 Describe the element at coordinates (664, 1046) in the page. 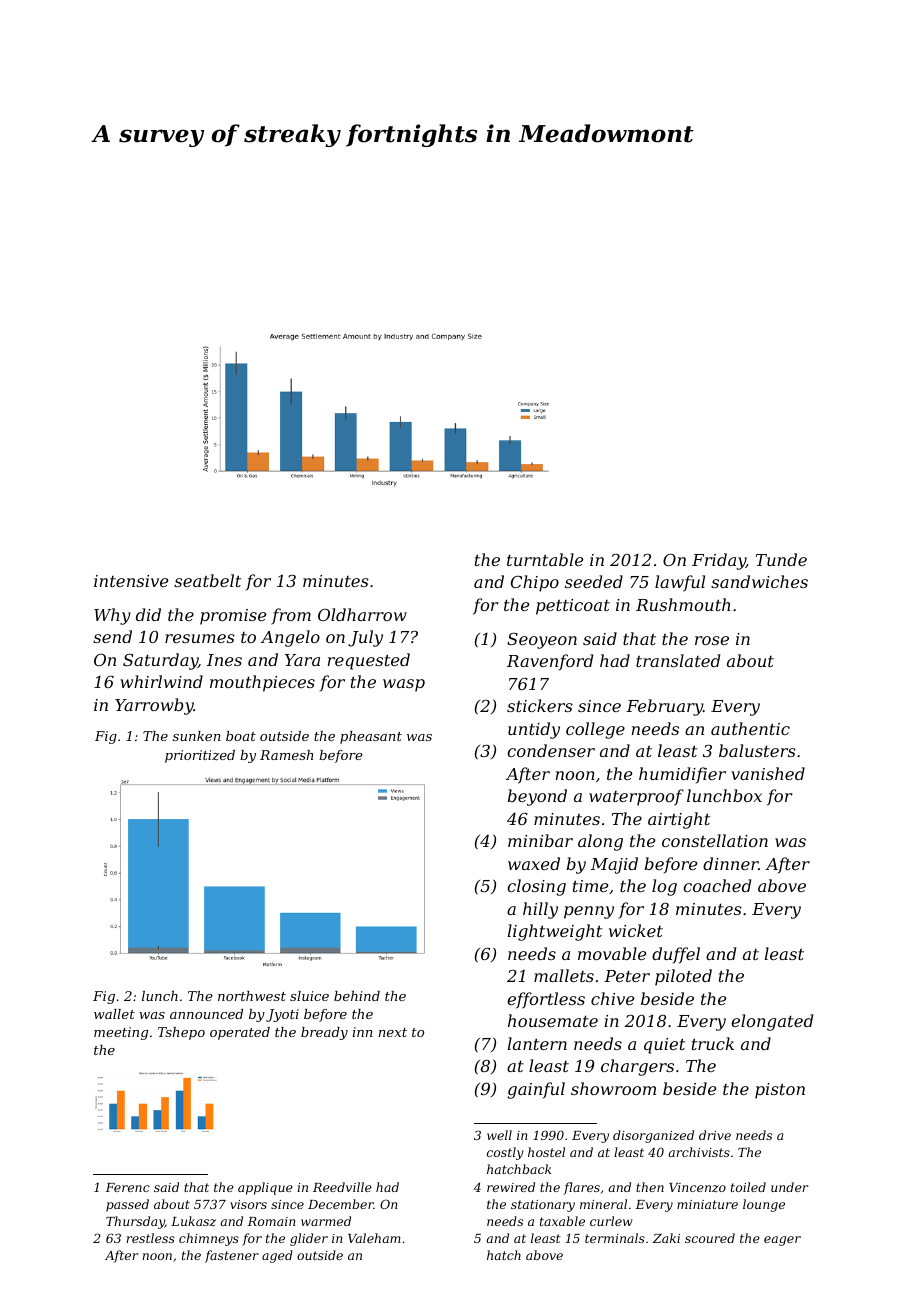

I see `quiet` at that location.
